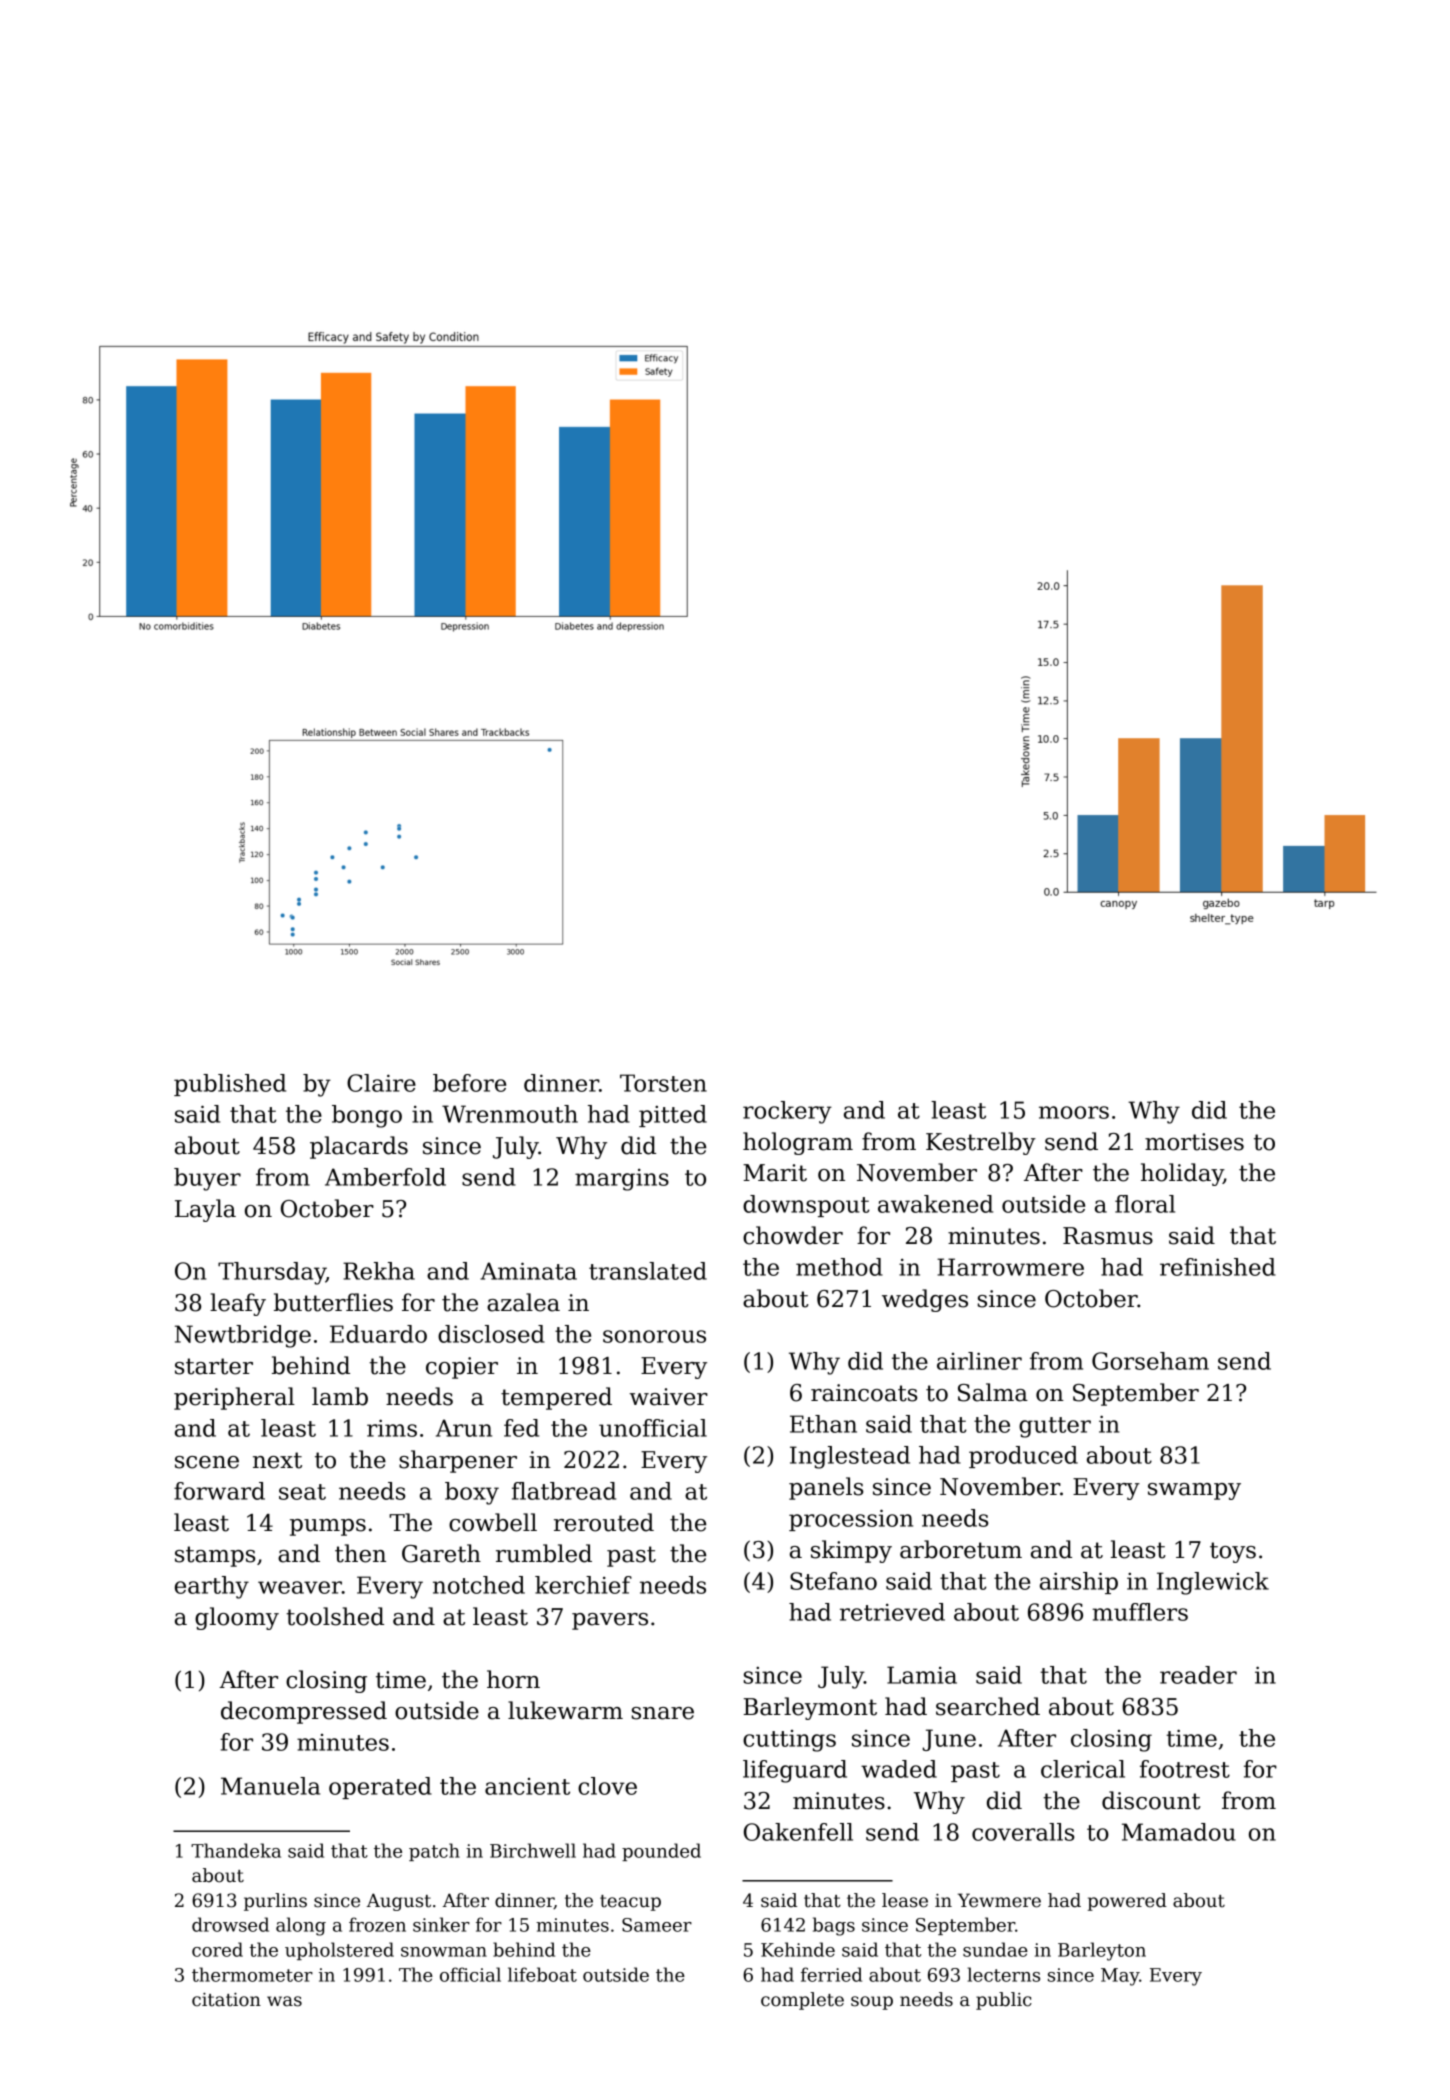  What do you see at coordinates (622, 1180) in the screenshot?
I see `margins` at bounding box center [622, 1180].
